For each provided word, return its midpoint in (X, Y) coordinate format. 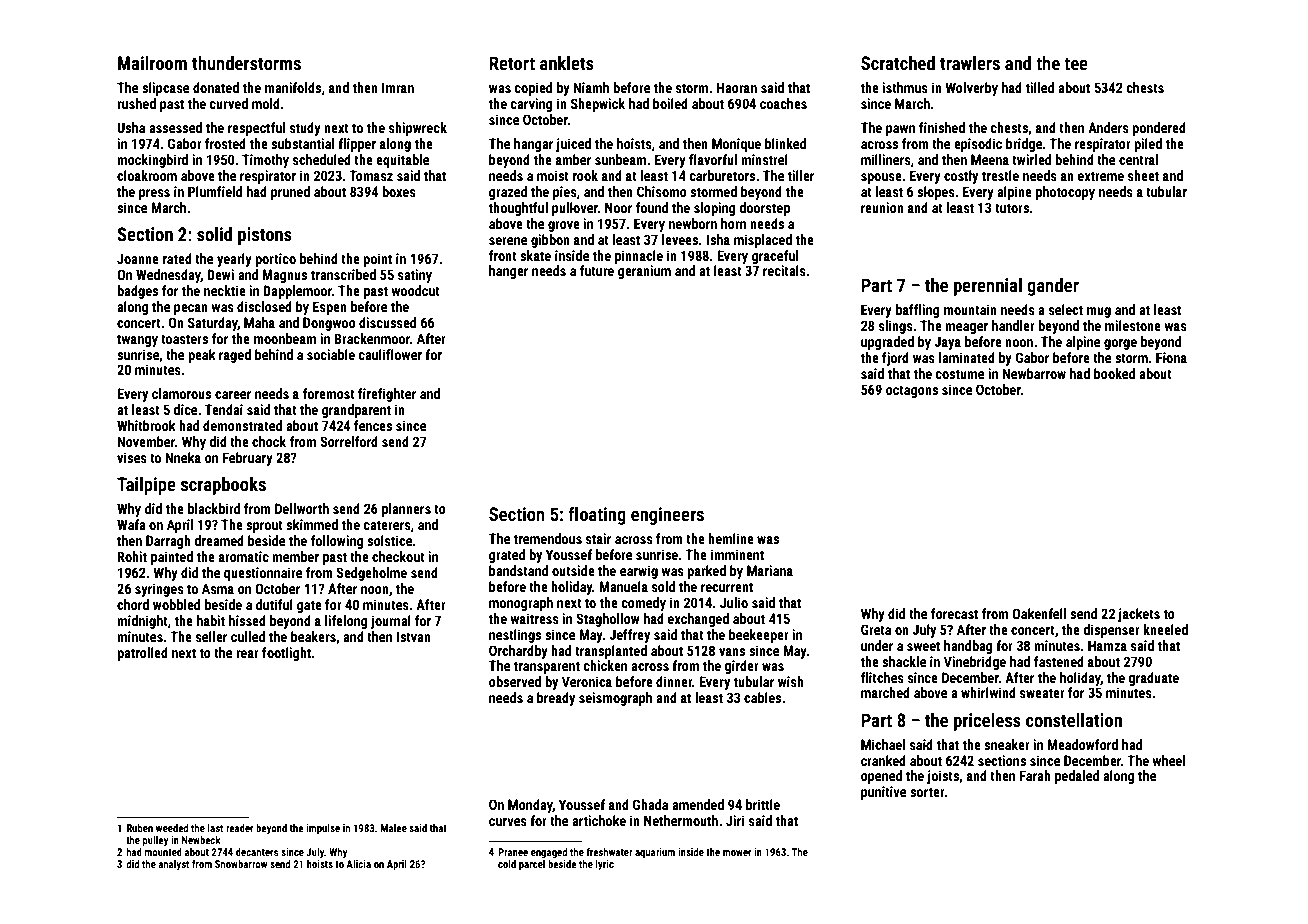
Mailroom (152, 63)
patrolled (142, 654)
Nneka (183, 457)
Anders (1108, 127)
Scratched (898, 63)
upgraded (887, 343)
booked (1114, 373)
